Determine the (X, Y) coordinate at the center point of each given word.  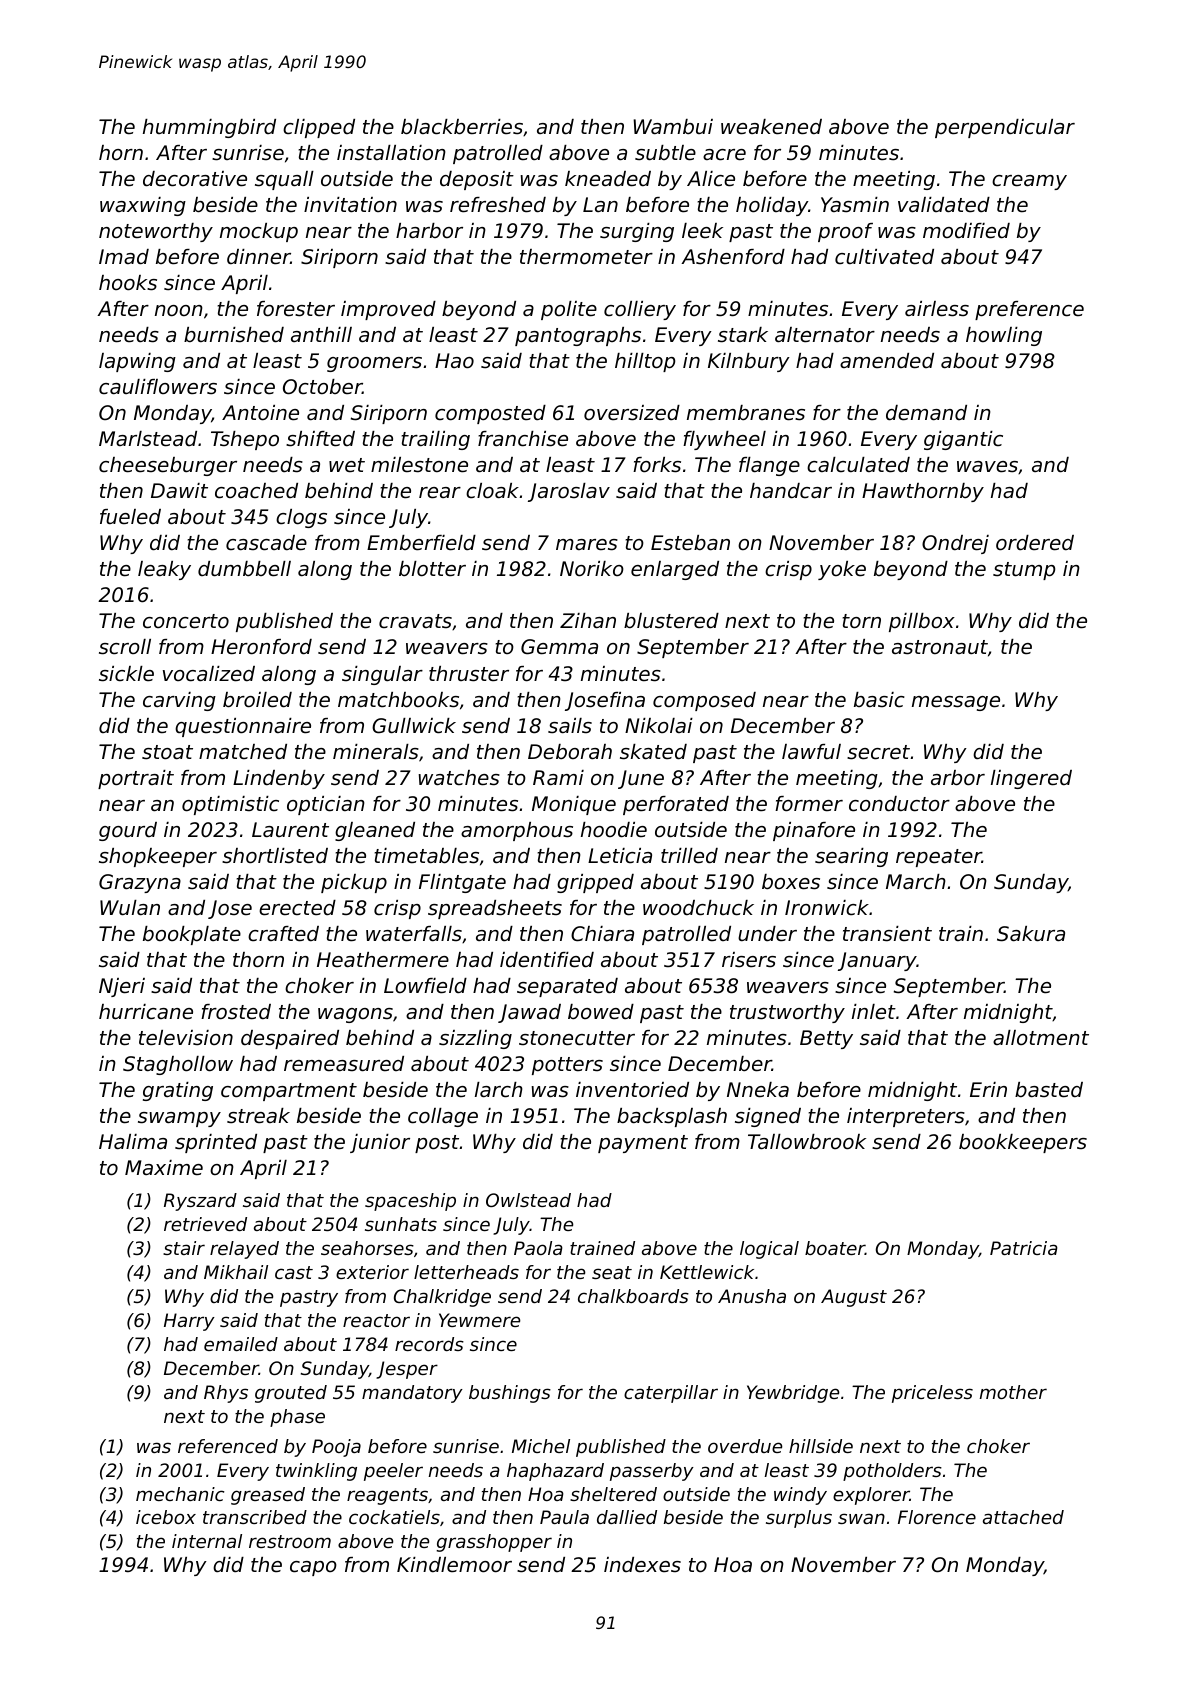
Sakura (1031, 934)
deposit (477, 180)
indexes (642, 1565)
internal (207, 1541)
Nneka (758, 1090)
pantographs (578, 336)
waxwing (143, 206)
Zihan (588, 620)
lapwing (137, 362)
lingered (1031, 779)
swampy (179, 1119)
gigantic (963, 440)
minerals (376, 752)
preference (1029, 310)
